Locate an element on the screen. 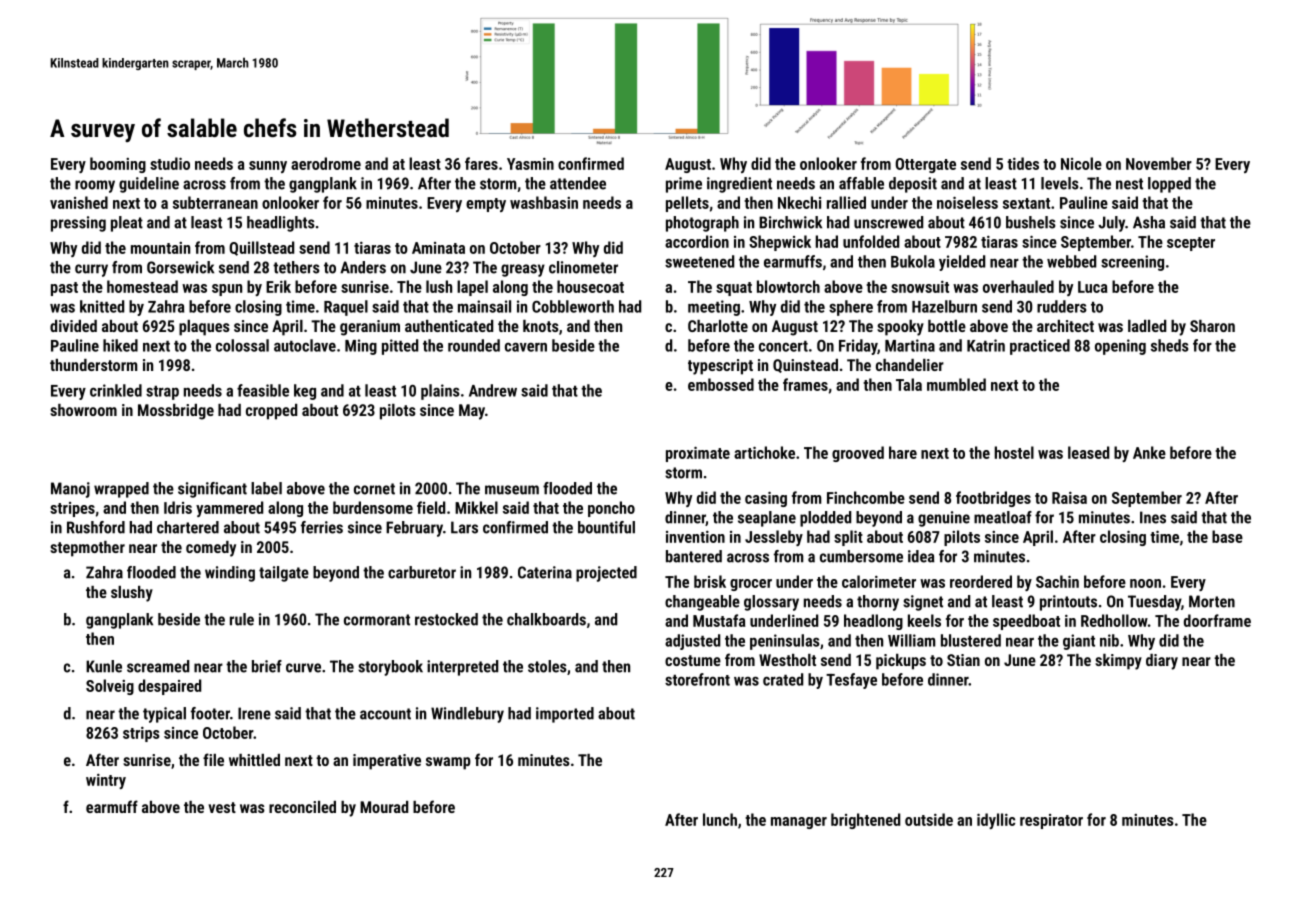  empty is located at coordinates (486, 205).
